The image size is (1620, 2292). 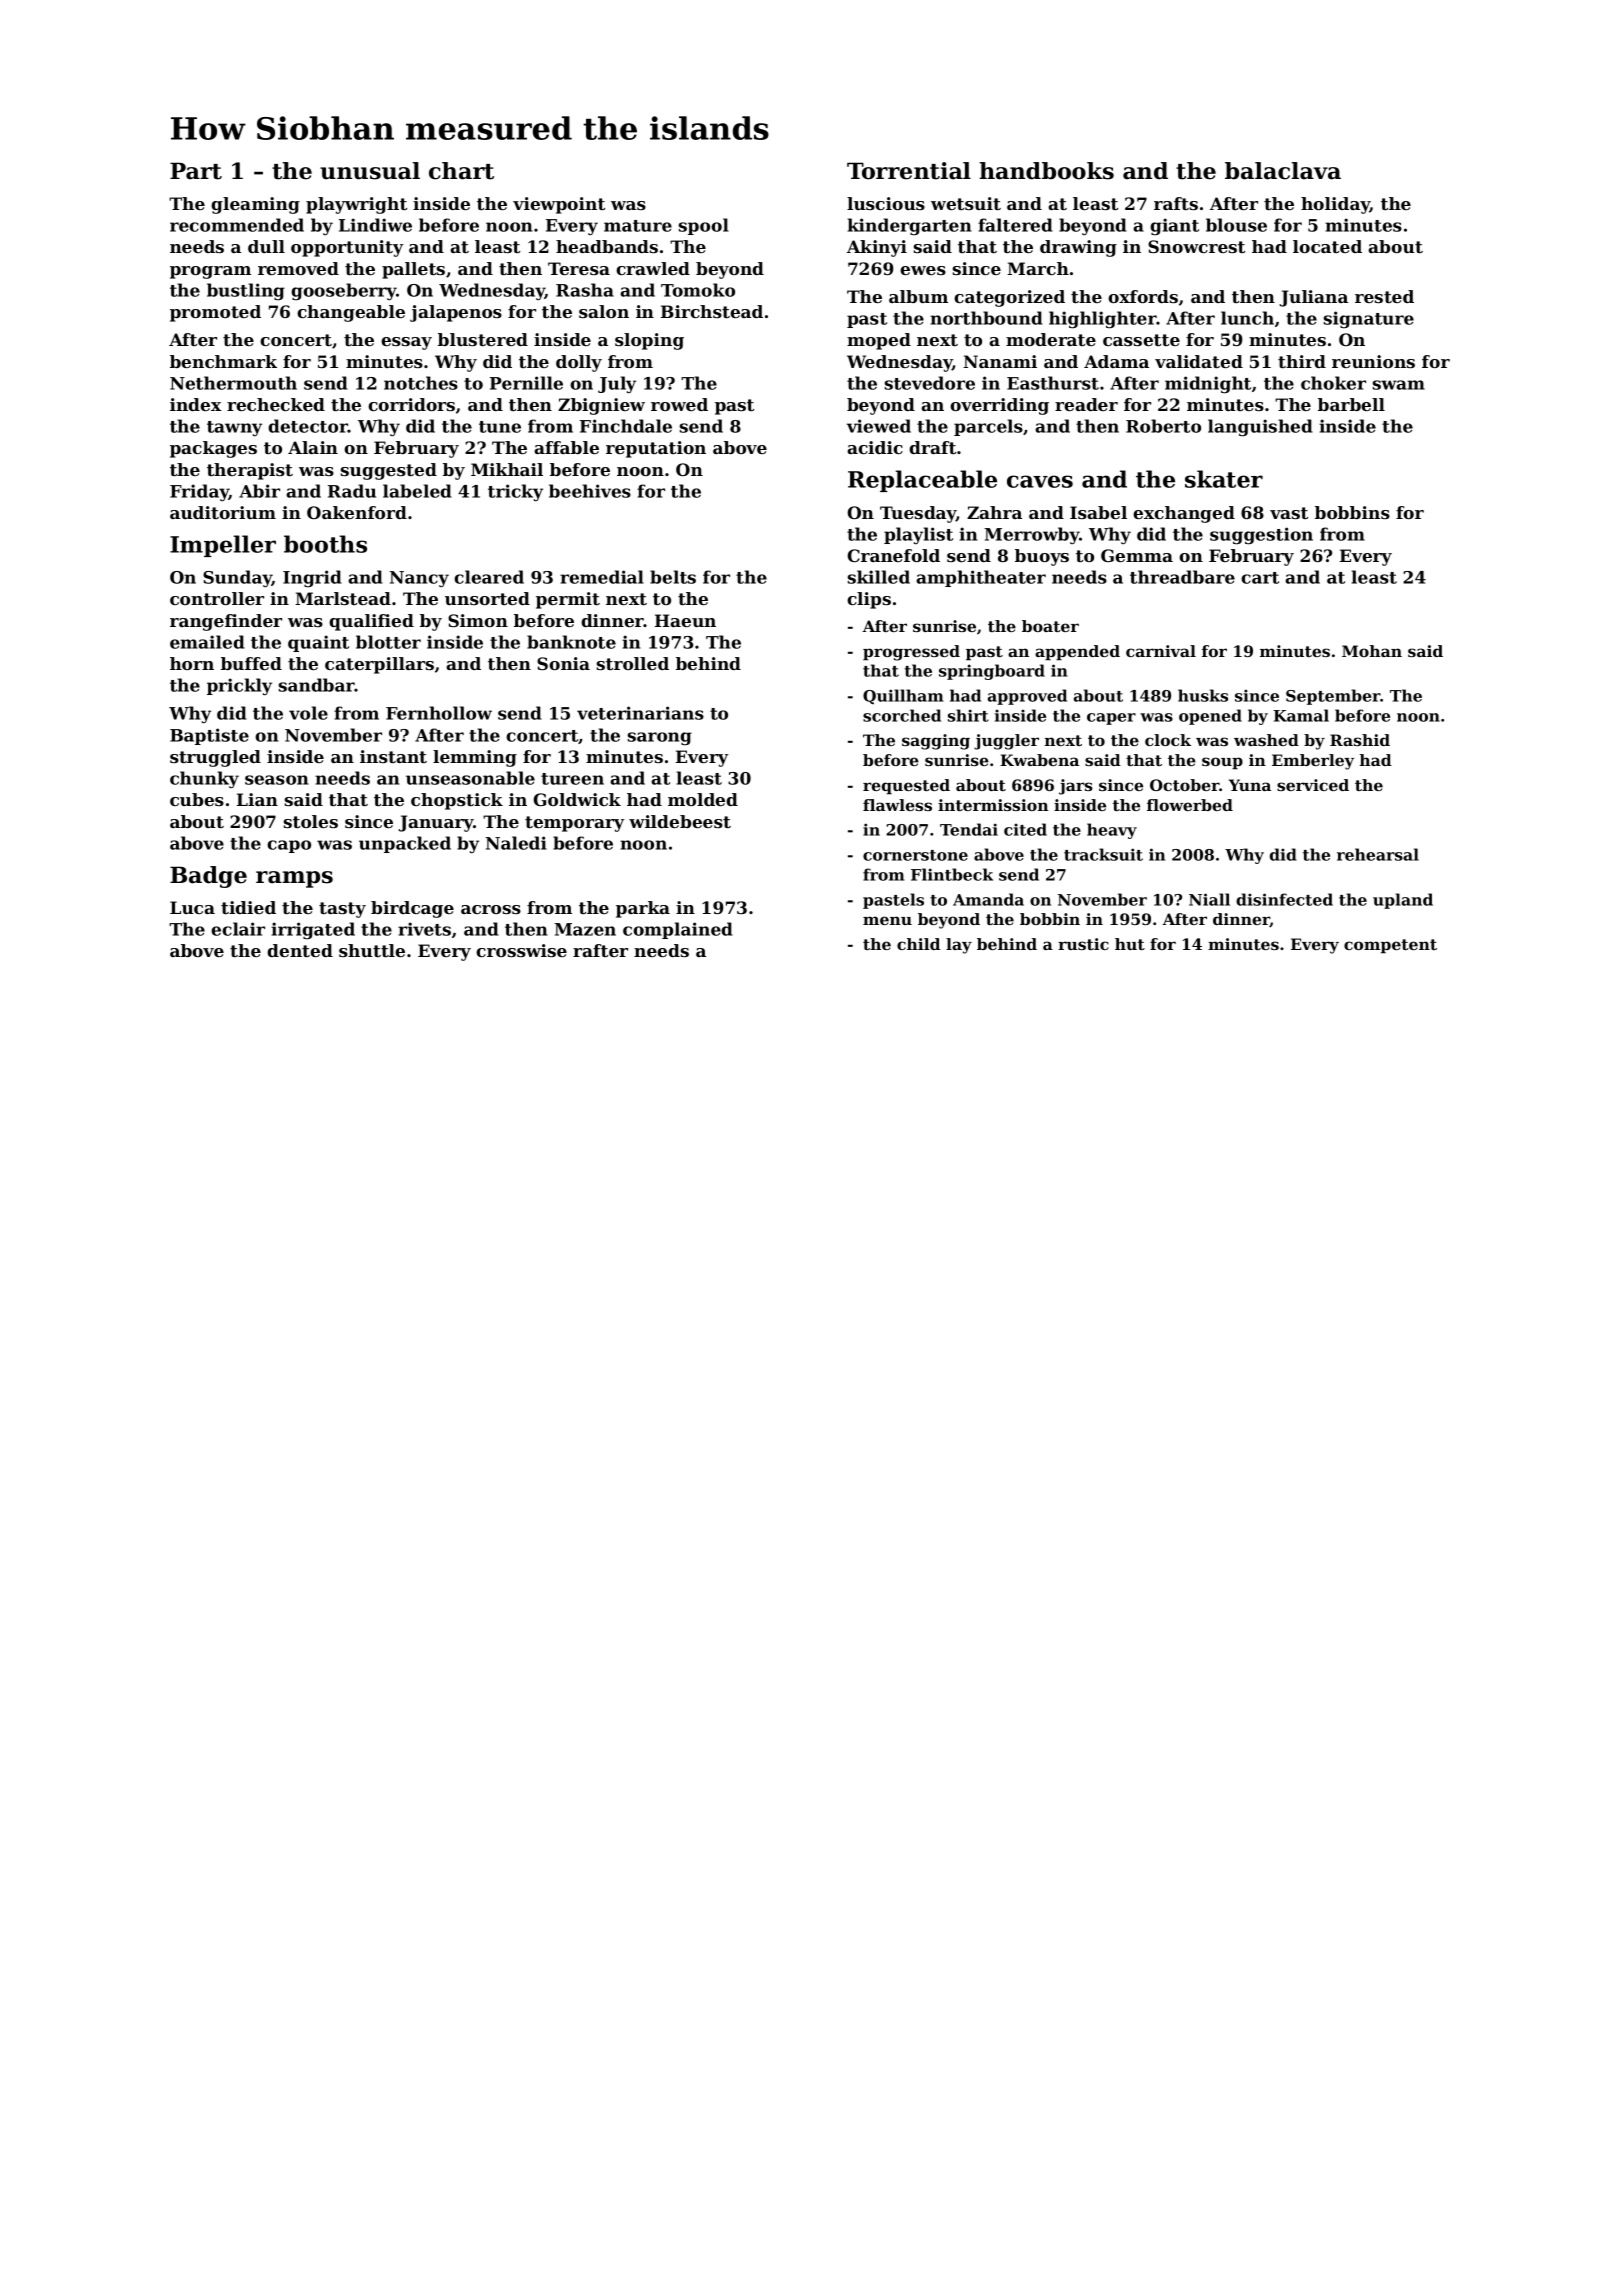 I want to click on Haeun, so click(x=685, y=620).
